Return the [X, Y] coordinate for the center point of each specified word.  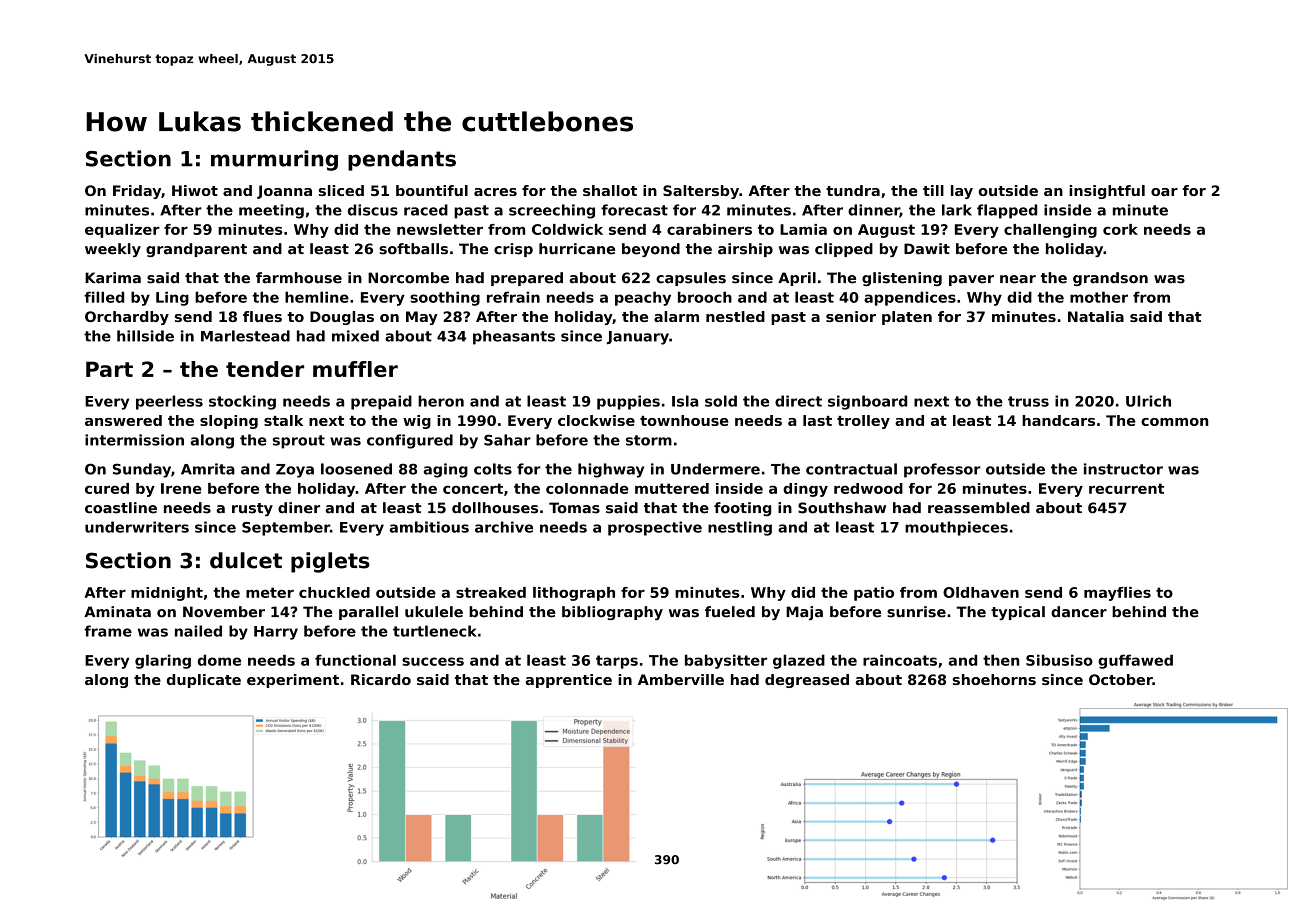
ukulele [434, 612]
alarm [676, 316]
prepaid [381, 402]
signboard [867, 402]
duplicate [204, 681]
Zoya [295, 471]
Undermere [715, 469]
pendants [402, 160]
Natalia [1096, 316]
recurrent [1126, 488]
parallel [368, 613]
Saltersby [701, 192]
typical [1018, 613]
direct [798, 401]
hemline [317, 297]
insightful [1107, 192]
